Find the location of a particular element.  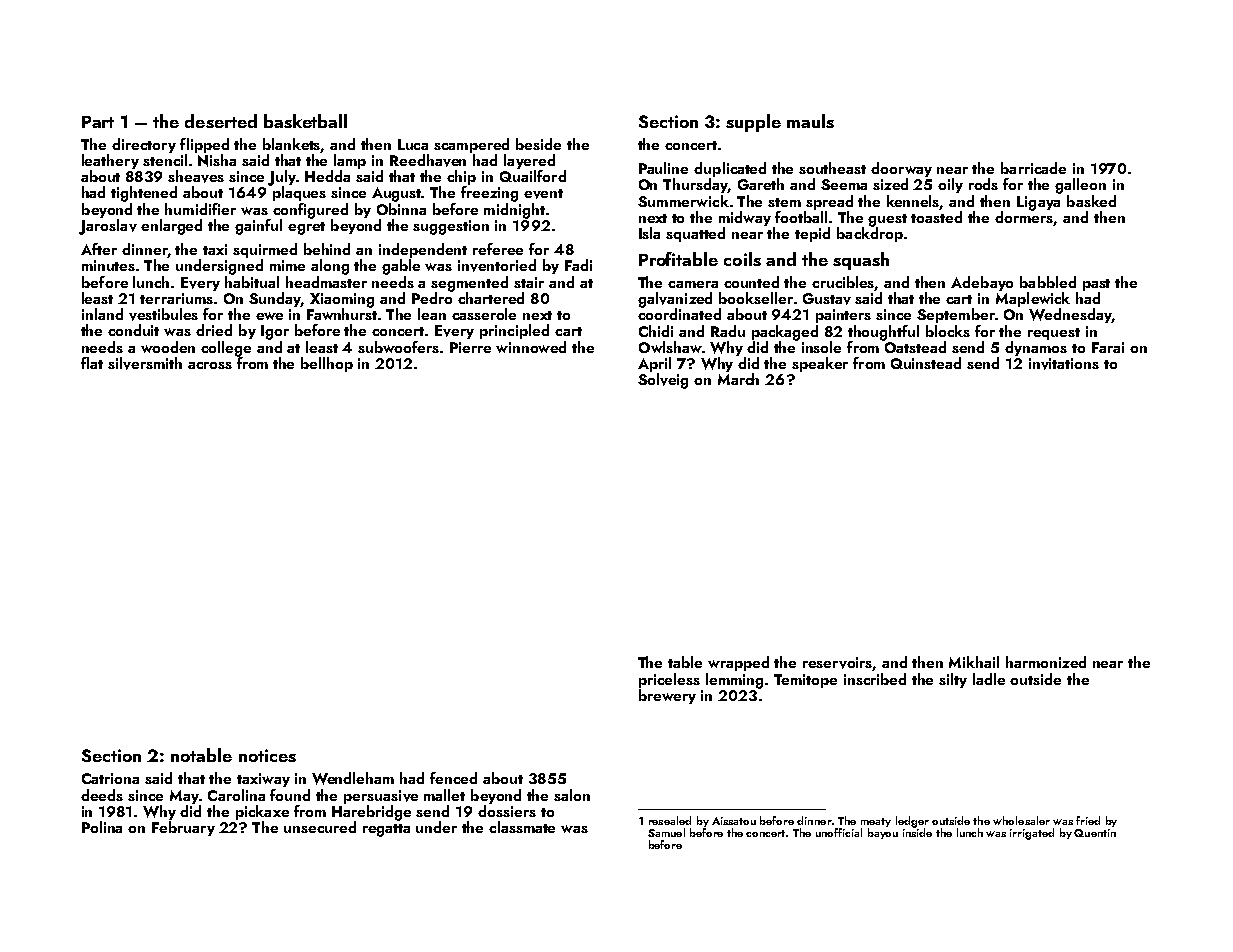

squash is located at coordinates (861, 261).
